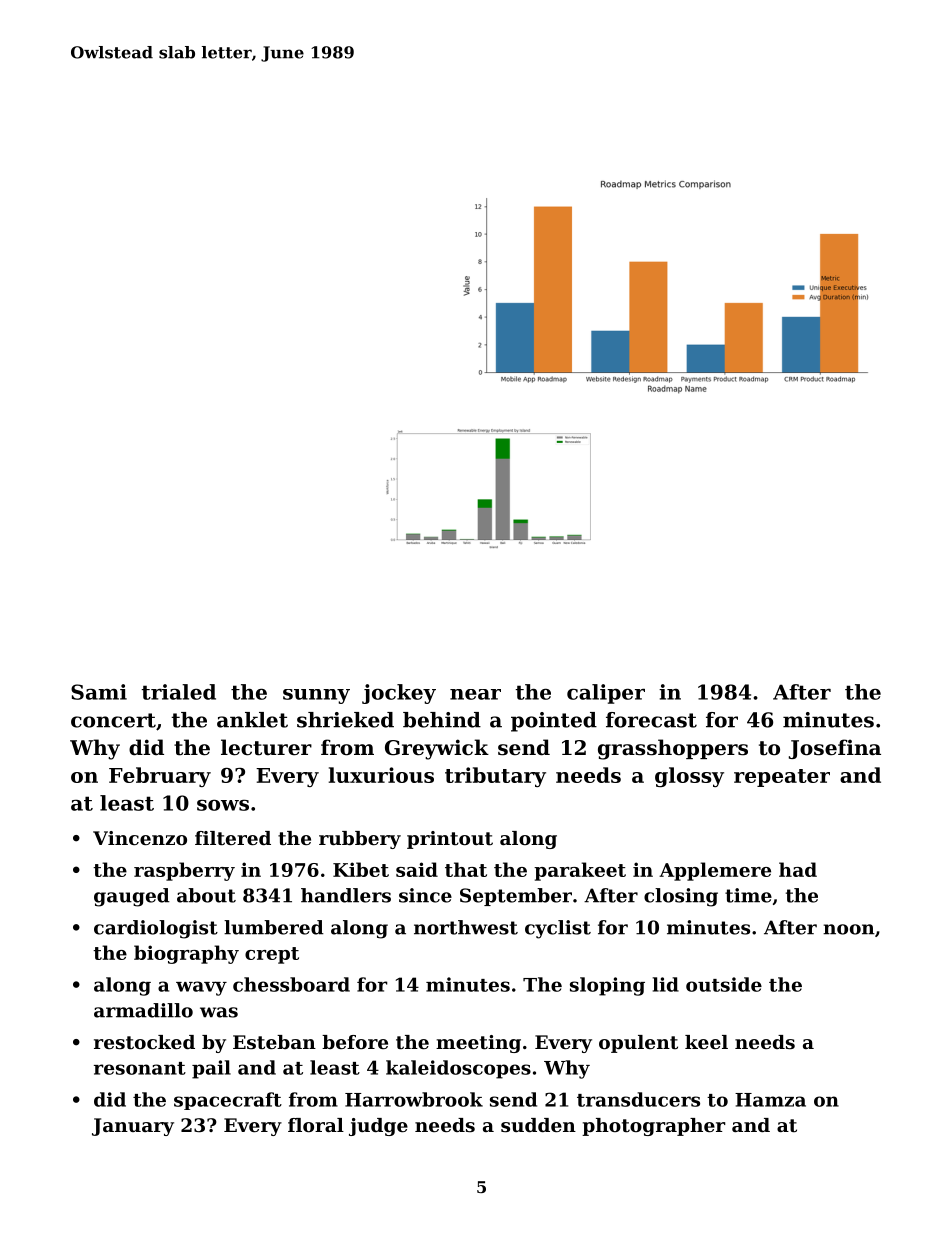  I want to click on grasshoppers, so click(673, 749).
